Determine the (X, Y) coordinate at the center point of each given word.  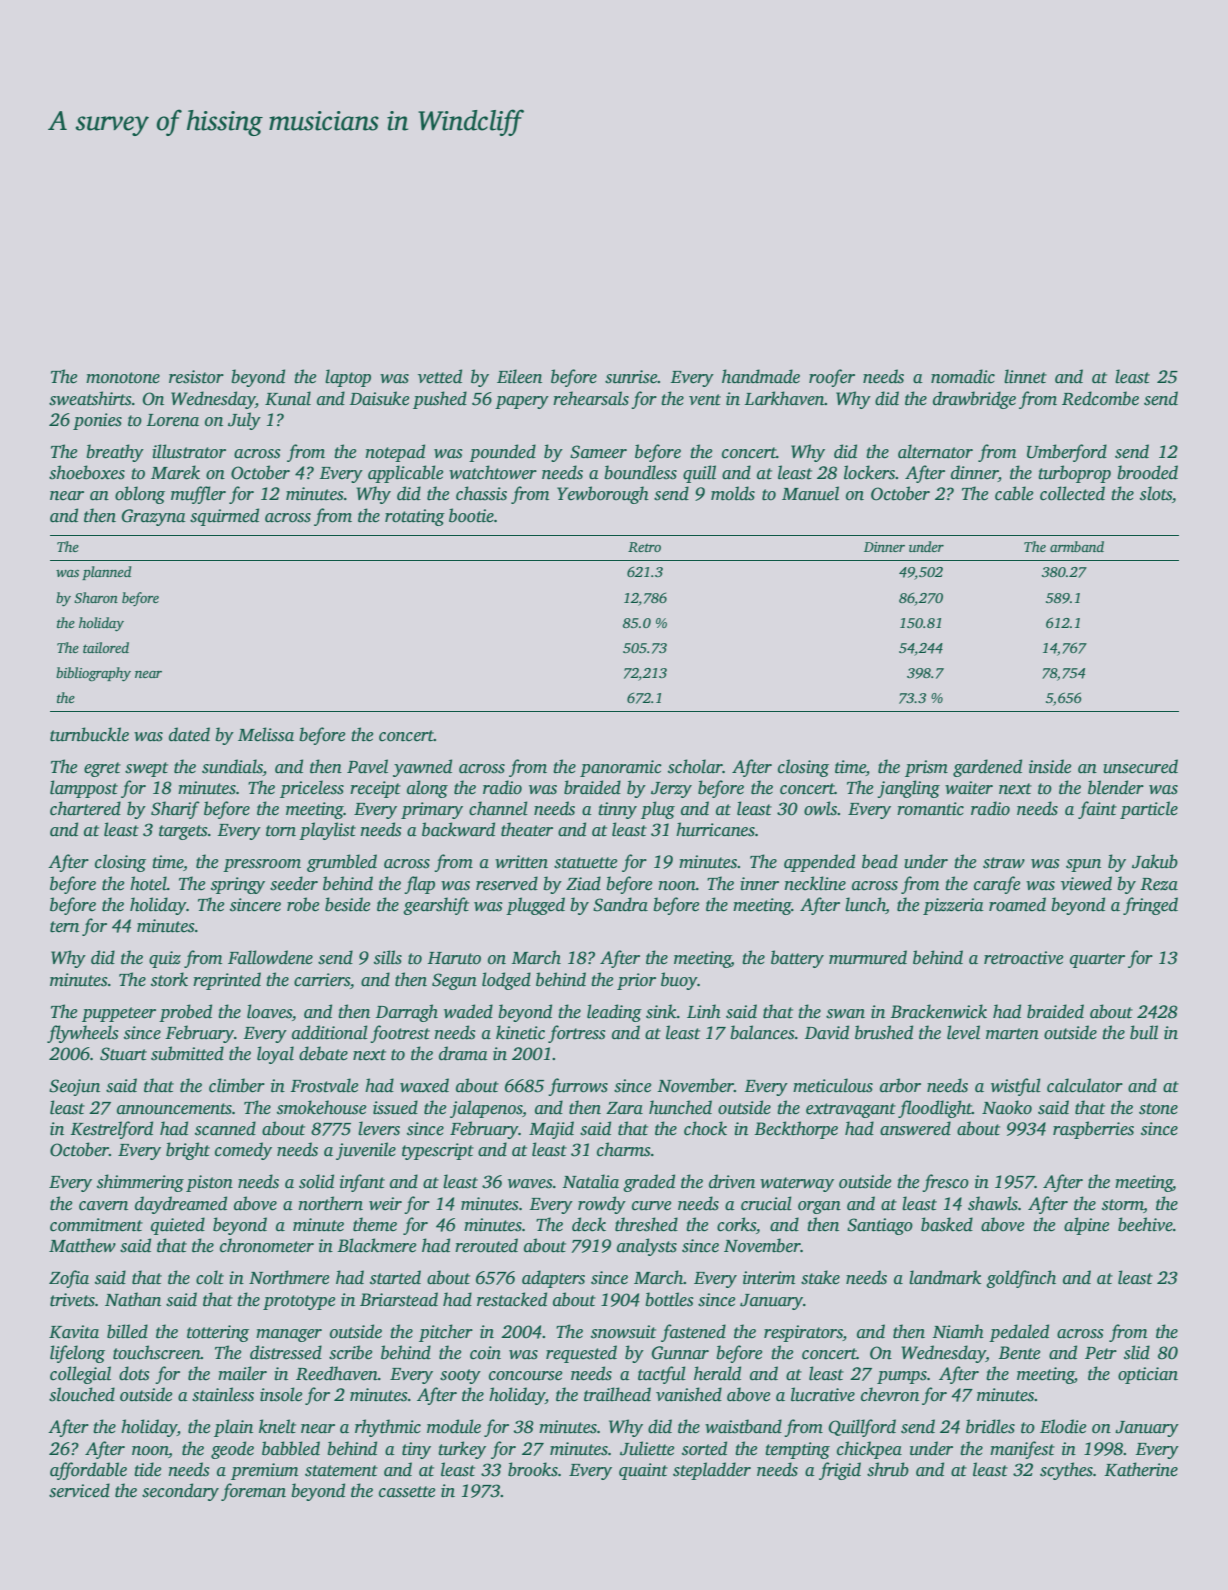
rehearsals (591, 398)
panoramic (621, 768)
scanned (225, 1128)
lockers (870, 472)
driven (732, 1181)
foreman (253, 1492)
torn (281, 831)
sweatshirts (90, 398)
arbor (900, 1085)
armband (1077, 546)
